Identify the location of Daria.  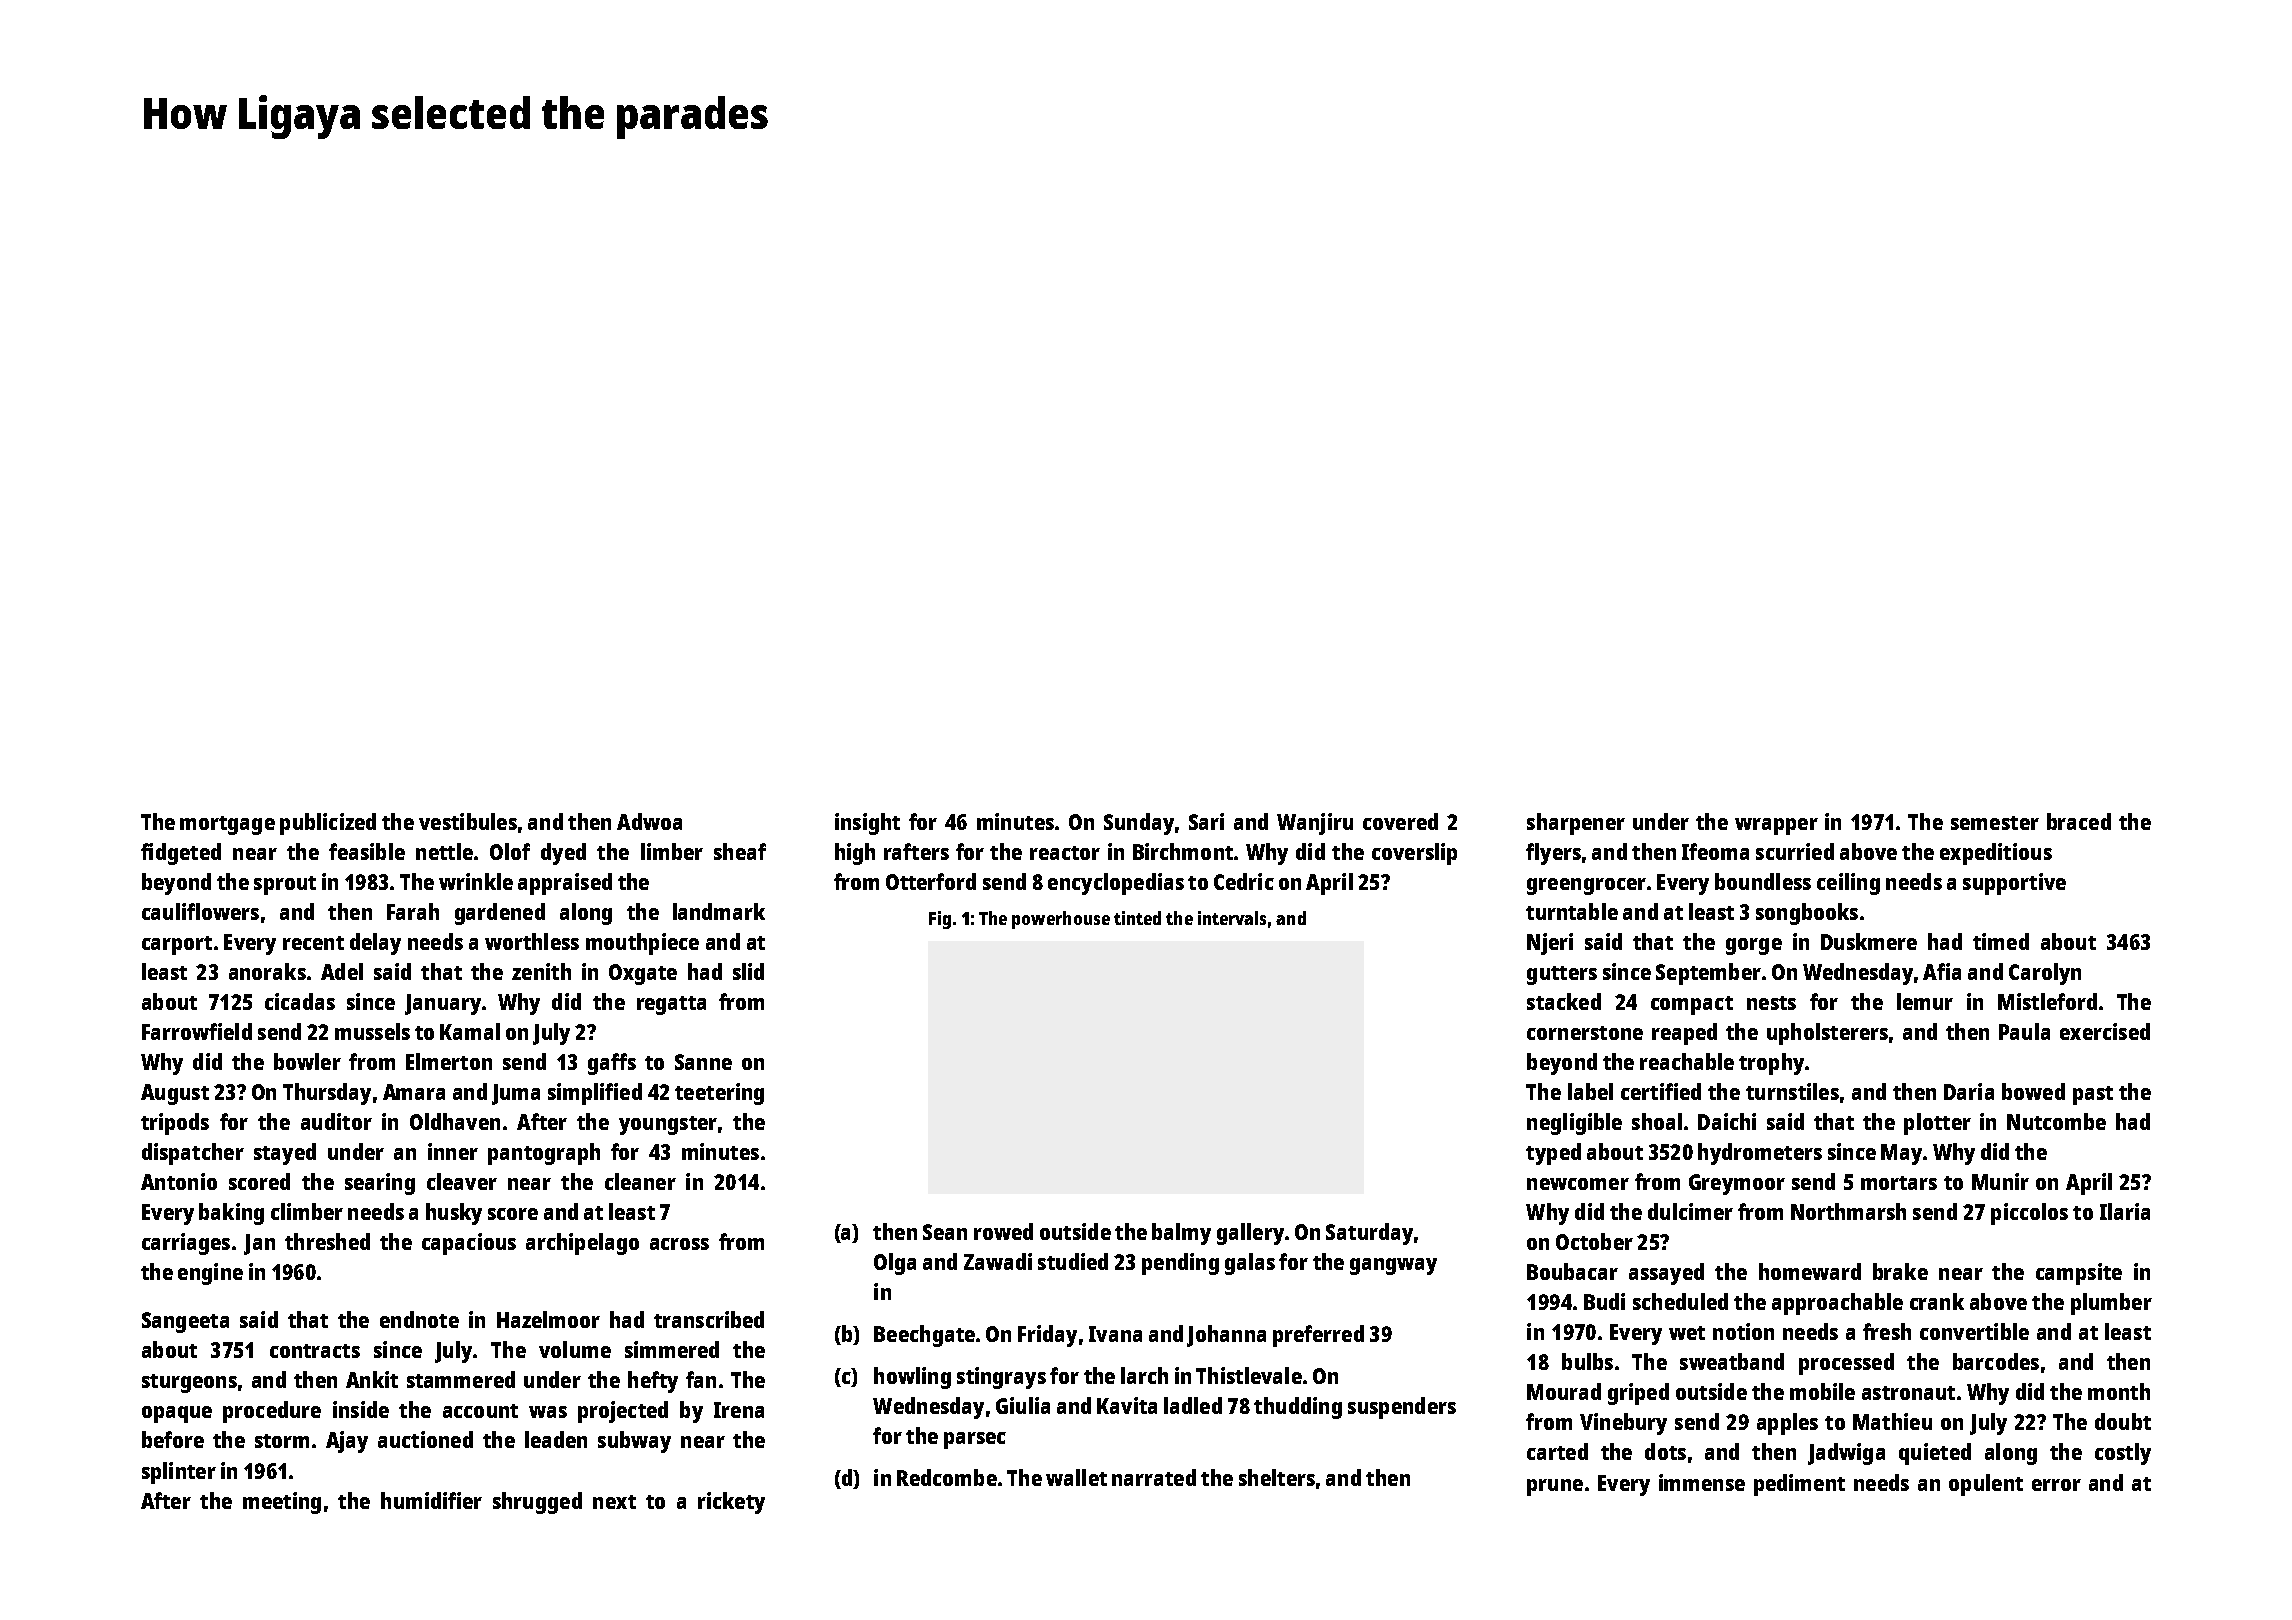
(1969, 1091).
